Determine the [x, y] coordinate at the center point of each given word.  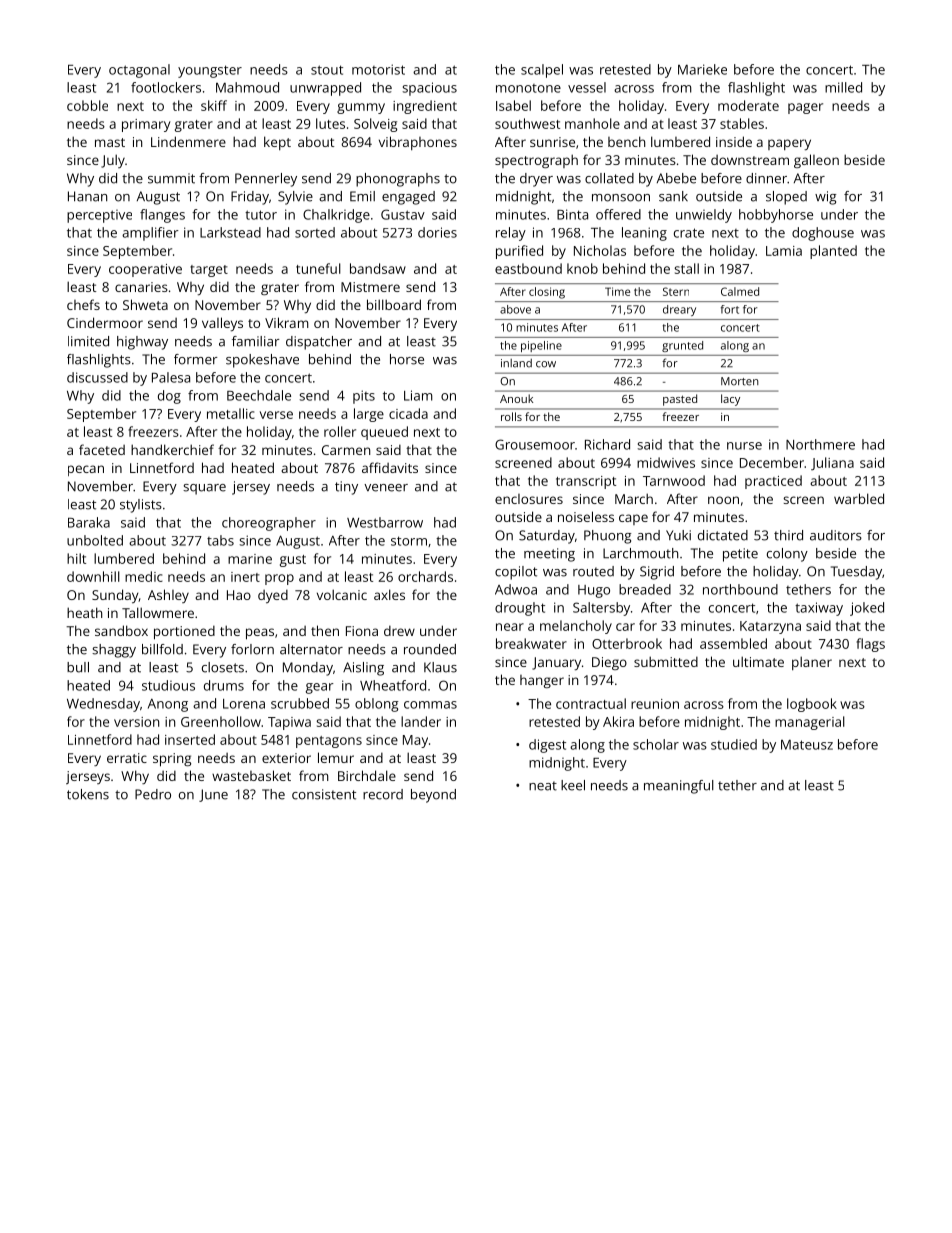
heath [84, 612]
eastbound [528, 268]
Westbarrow [385, 522]
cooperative [145, 270]
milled [843, 87]
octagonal [139, 71]
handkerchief [172, 449]
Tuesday [856, 573]
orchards [425, 576]
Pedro [153, 794]
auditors [836, 535]
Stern [676, 291]
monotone [528, 88]
